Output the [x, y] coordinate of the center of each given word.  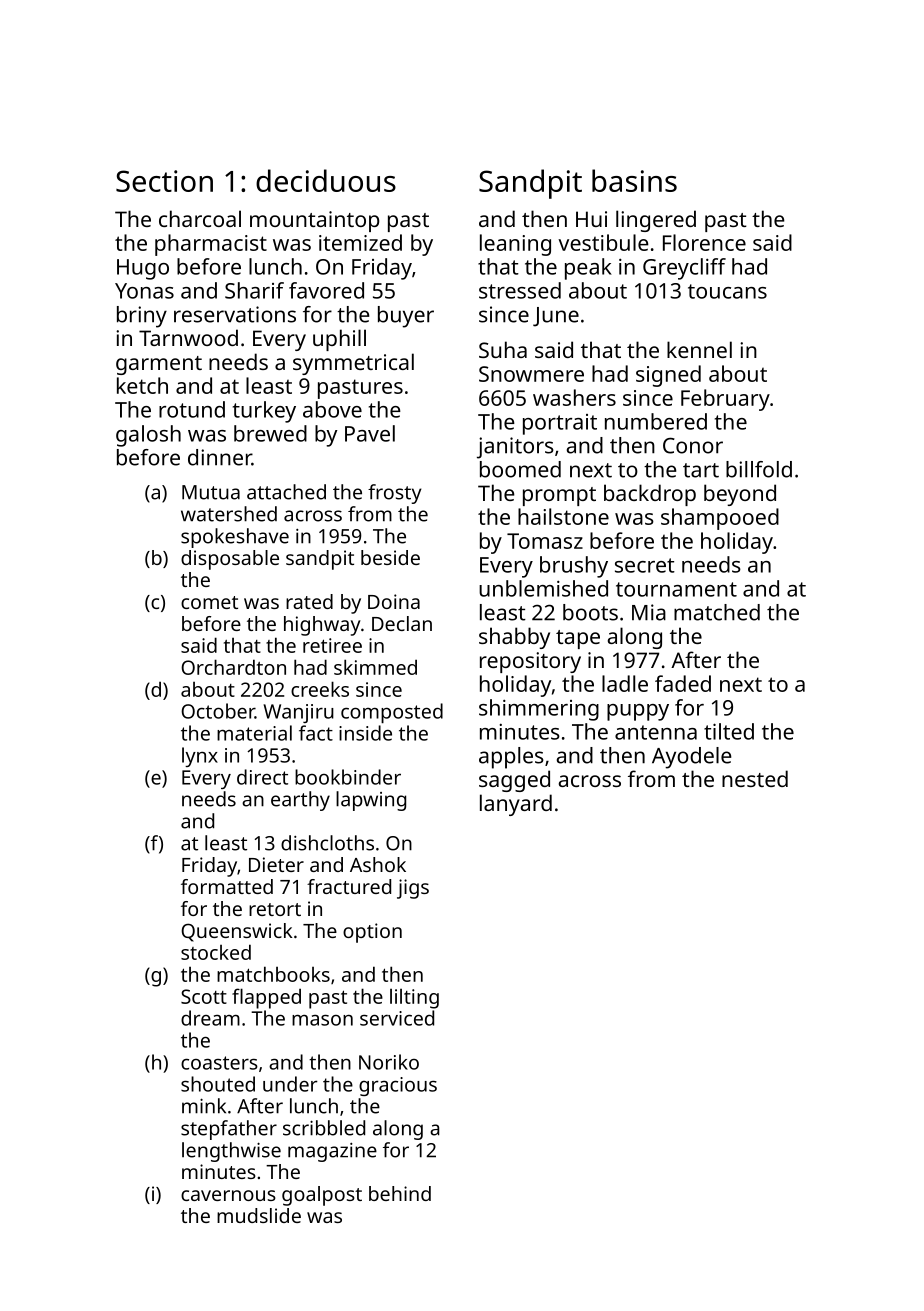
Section [164, 181]
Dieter [276, 864]
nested [755, 778]
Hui [591, 219]
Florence [704, 242]
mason [322, 1020]
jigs [413, 889]
